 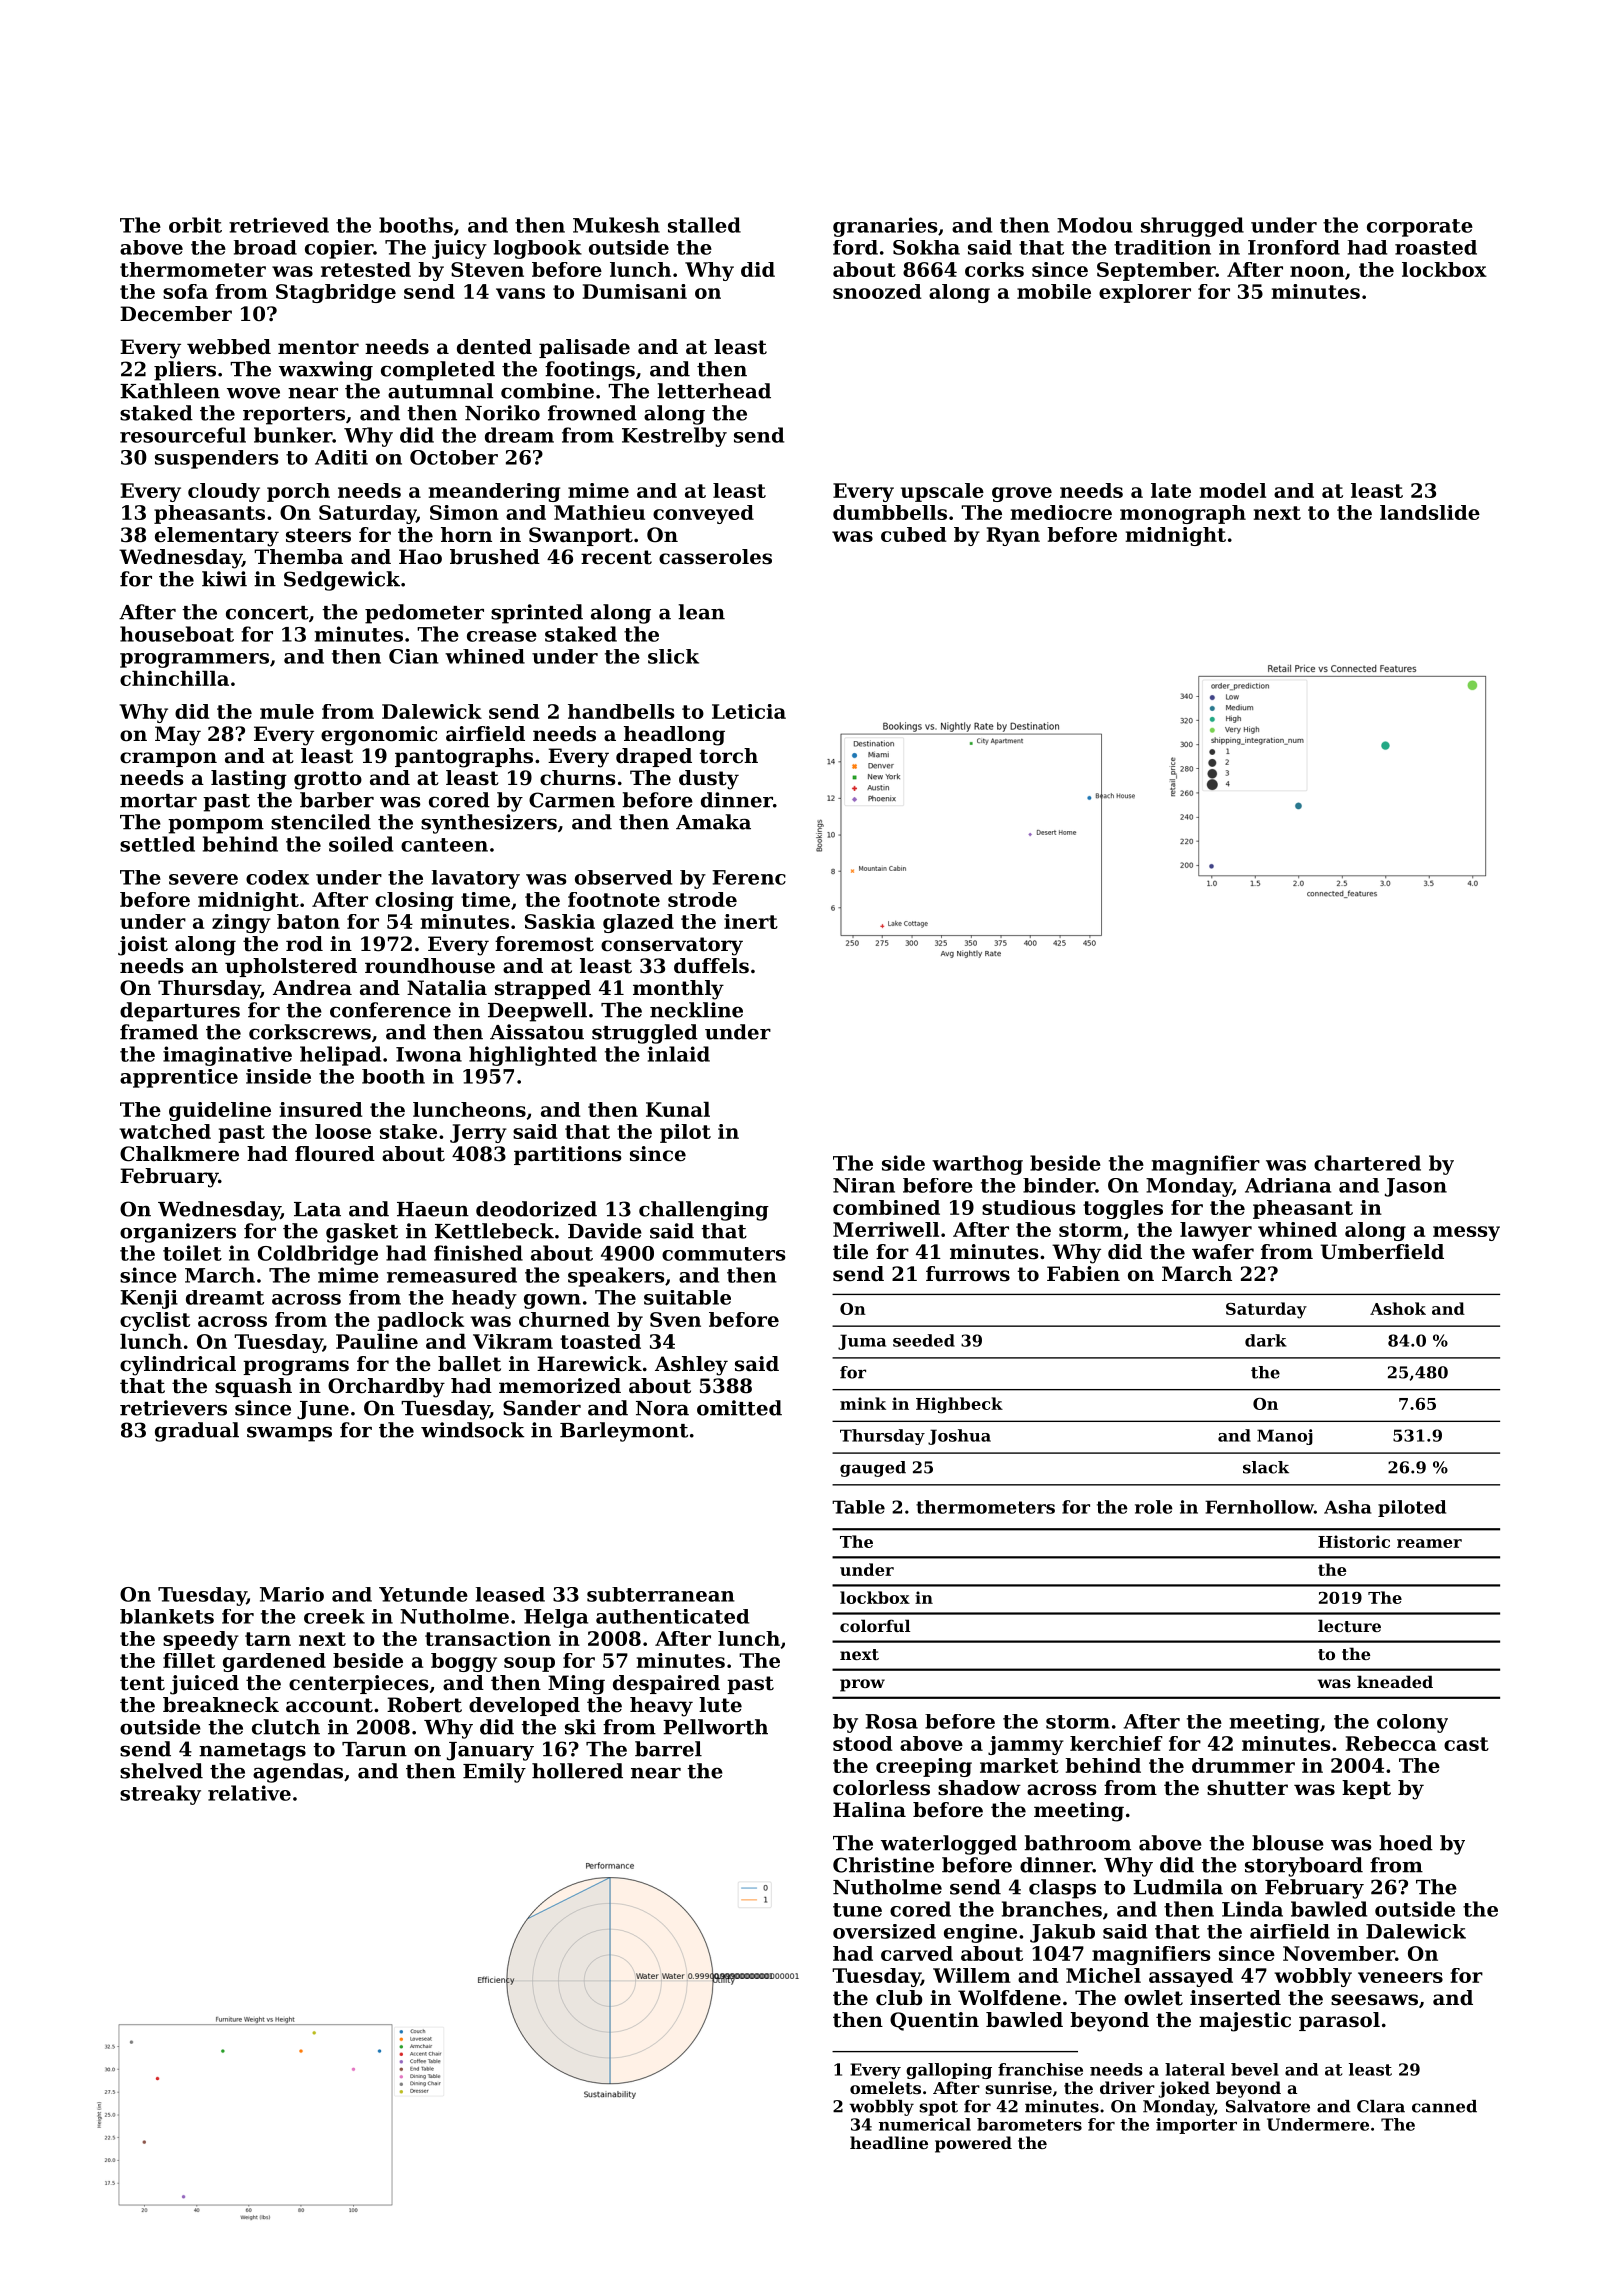 I want to click on Noriko, so click(x=502, y=413).
